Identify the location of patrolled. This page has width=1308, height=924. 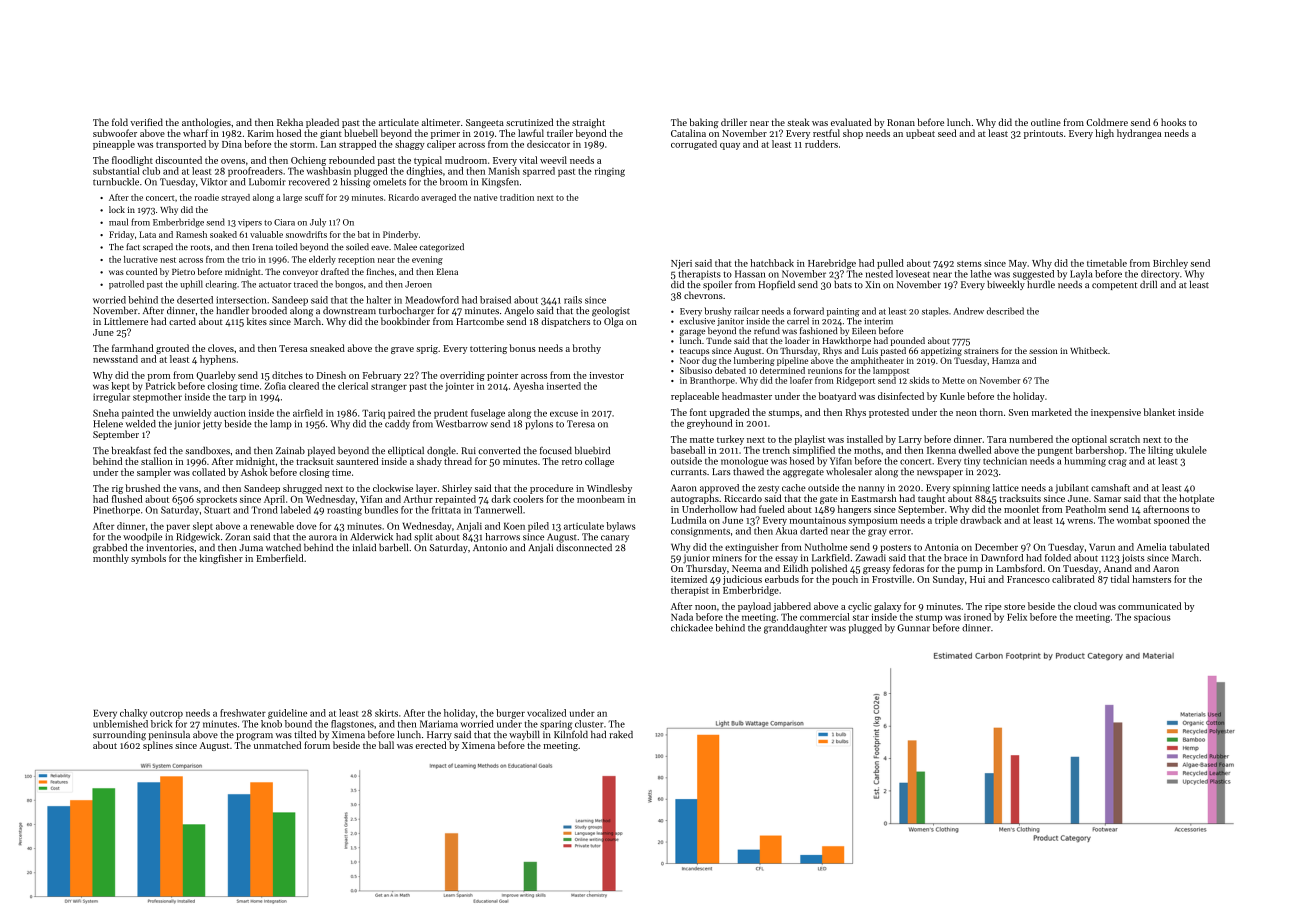
(126, 284).
